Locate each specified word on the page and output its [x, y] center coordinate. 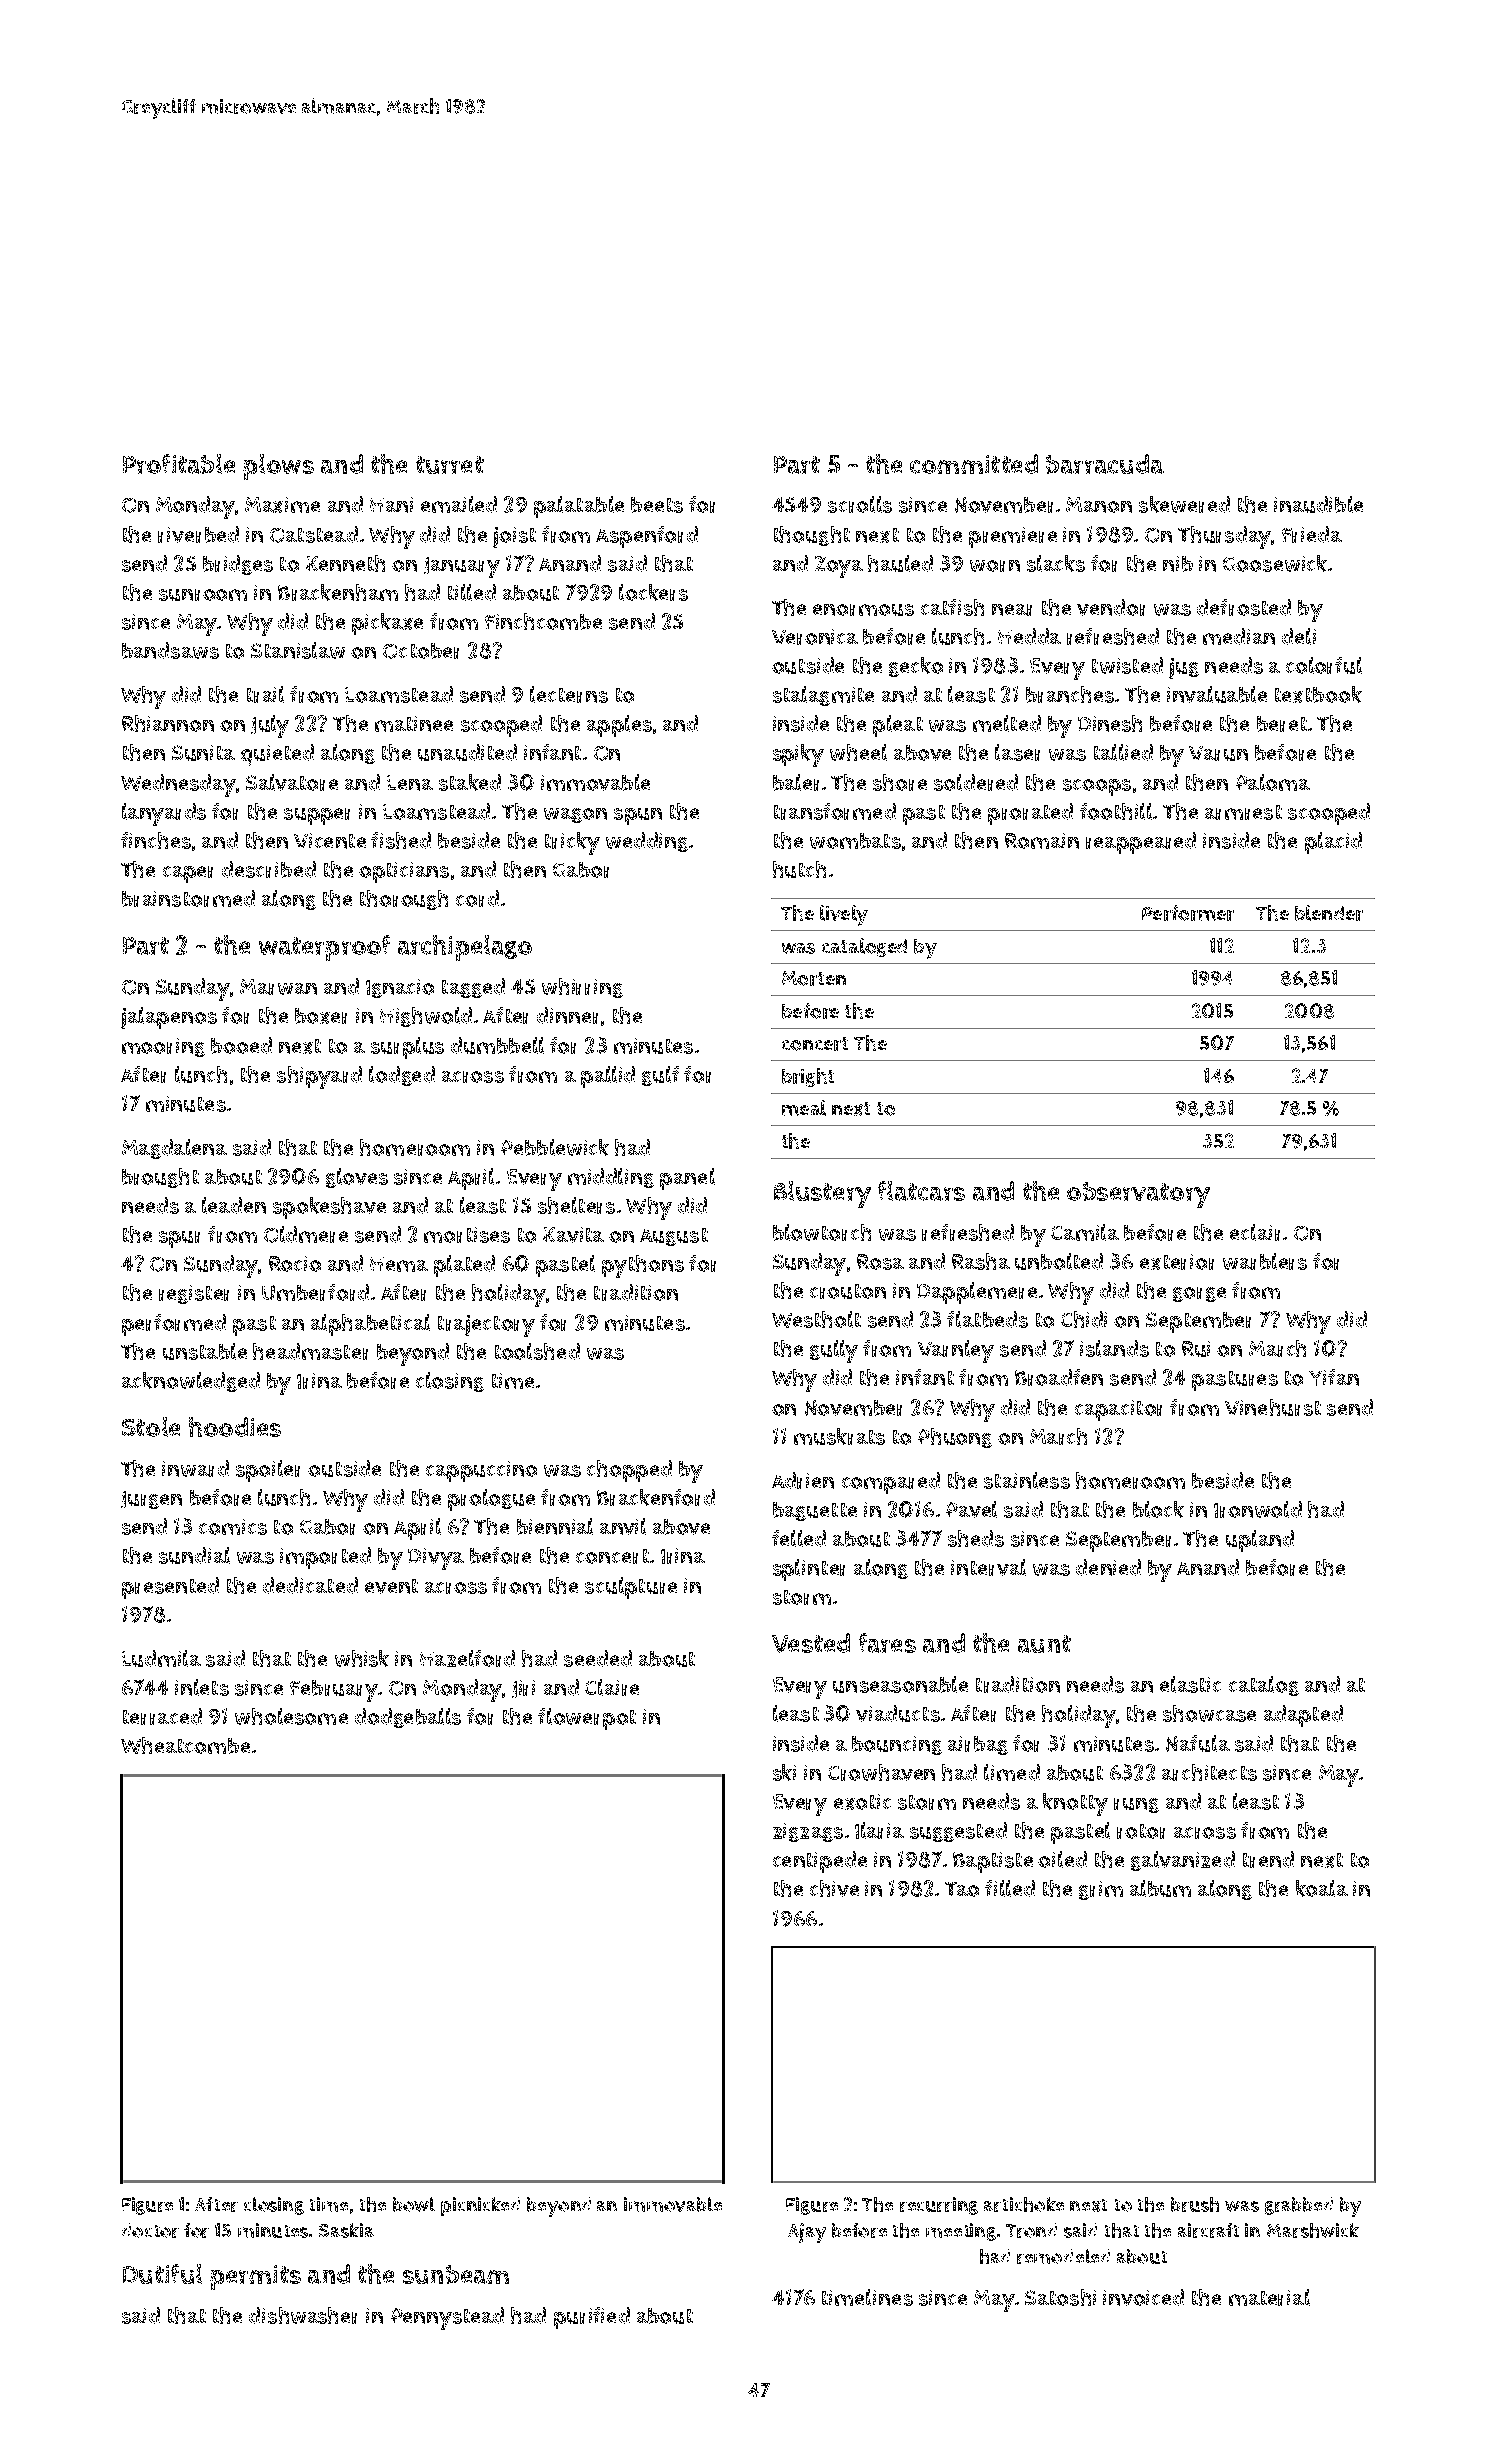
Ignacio [400, 988]
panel [687, 1179]
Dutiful [162, 2274]
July [270, 726]
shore [900, 782]
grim [1101, 1890]
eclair [1255, 1232]
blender [1329, 913]
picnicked [480, 2206]
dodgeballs [408, 1718]
